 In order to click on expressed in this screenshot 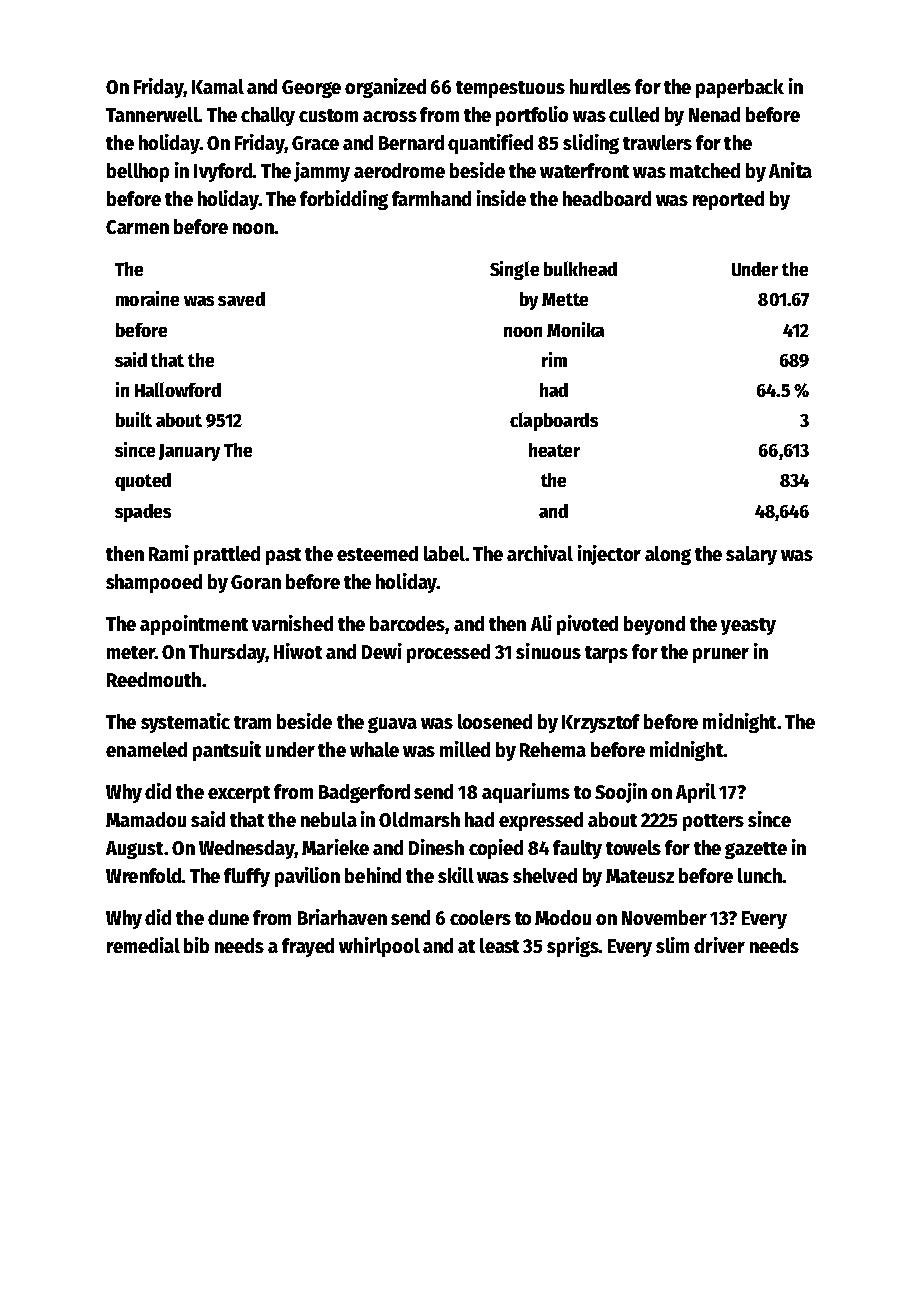, I will do `click(541, 821)`.
